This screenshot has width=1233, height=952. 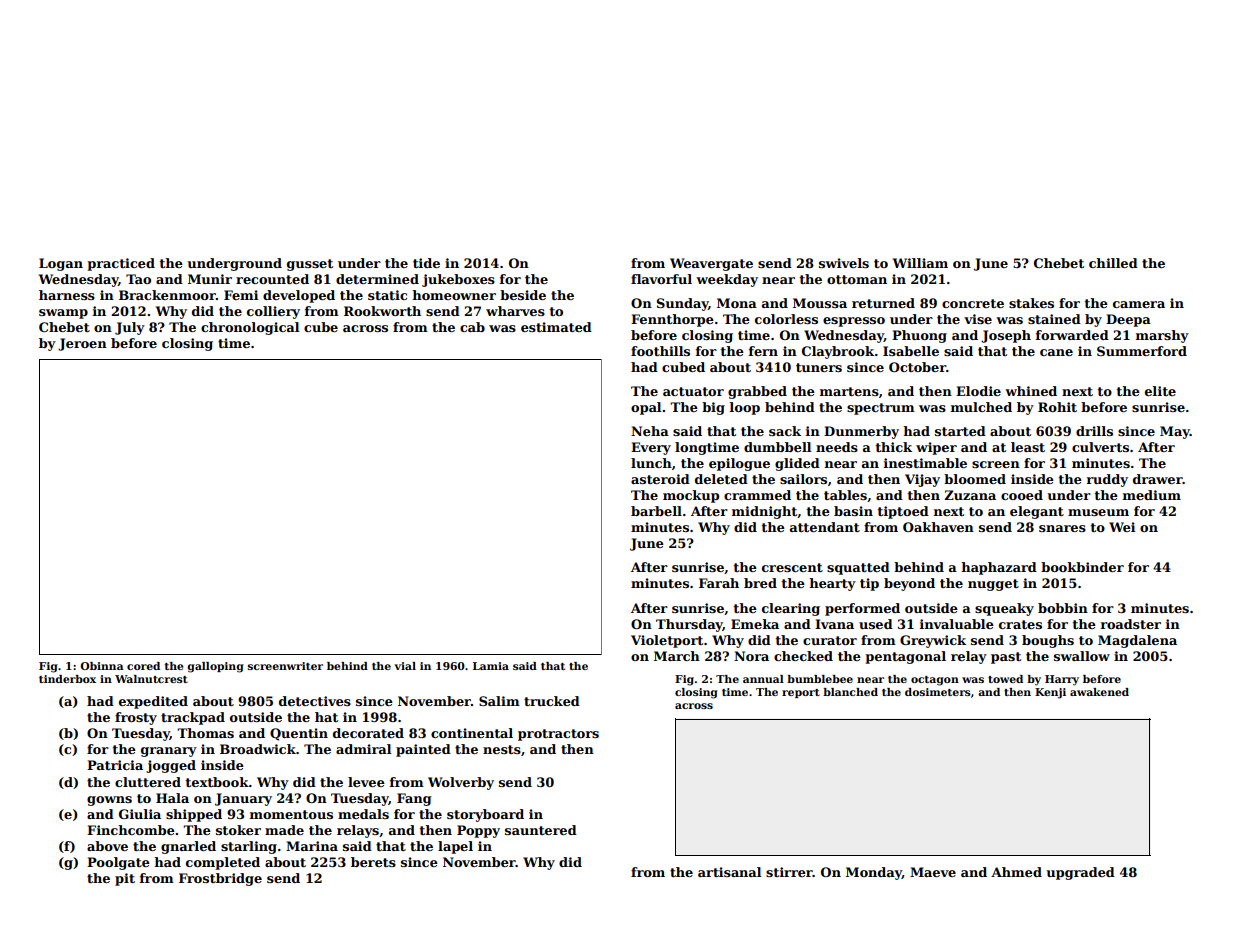 What do you see at coordinates (143, 666) in the screenshot?
I see `cored` at bounding box center [143, 666].
